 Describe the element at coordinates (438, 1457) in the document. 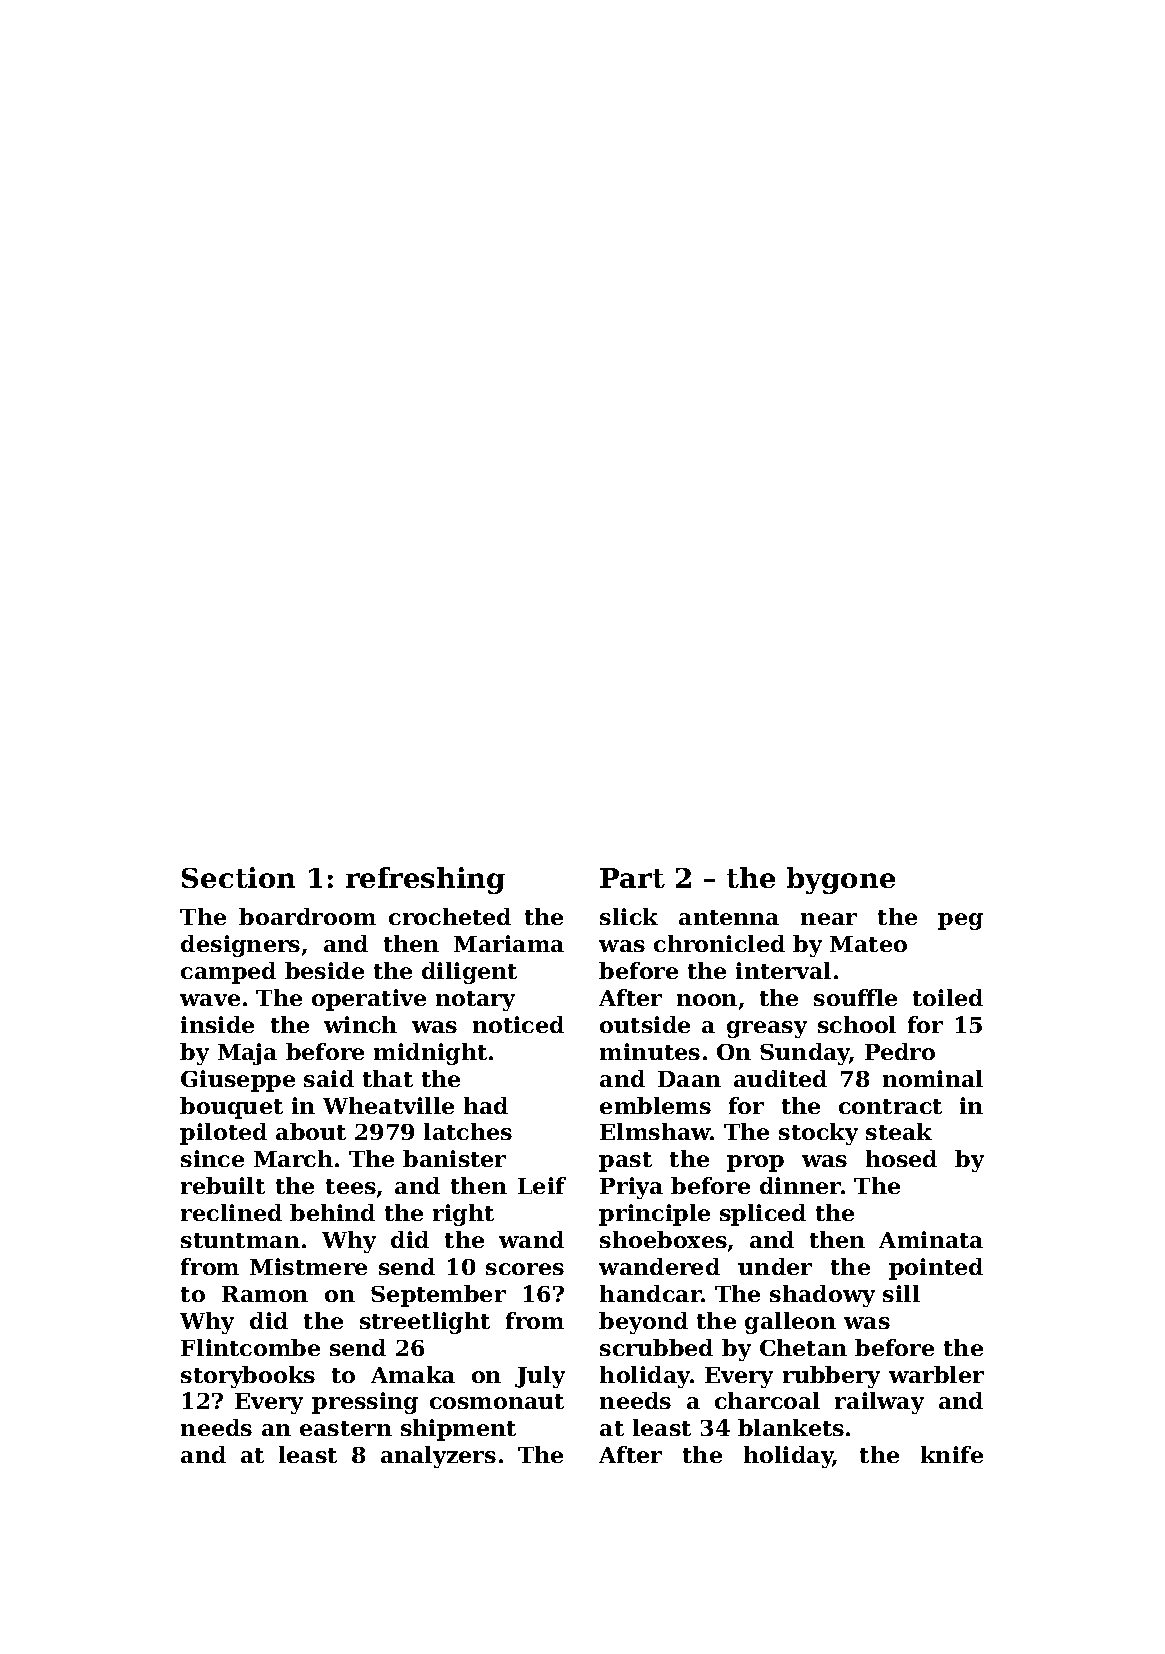

I see `analyzers` at that location.
